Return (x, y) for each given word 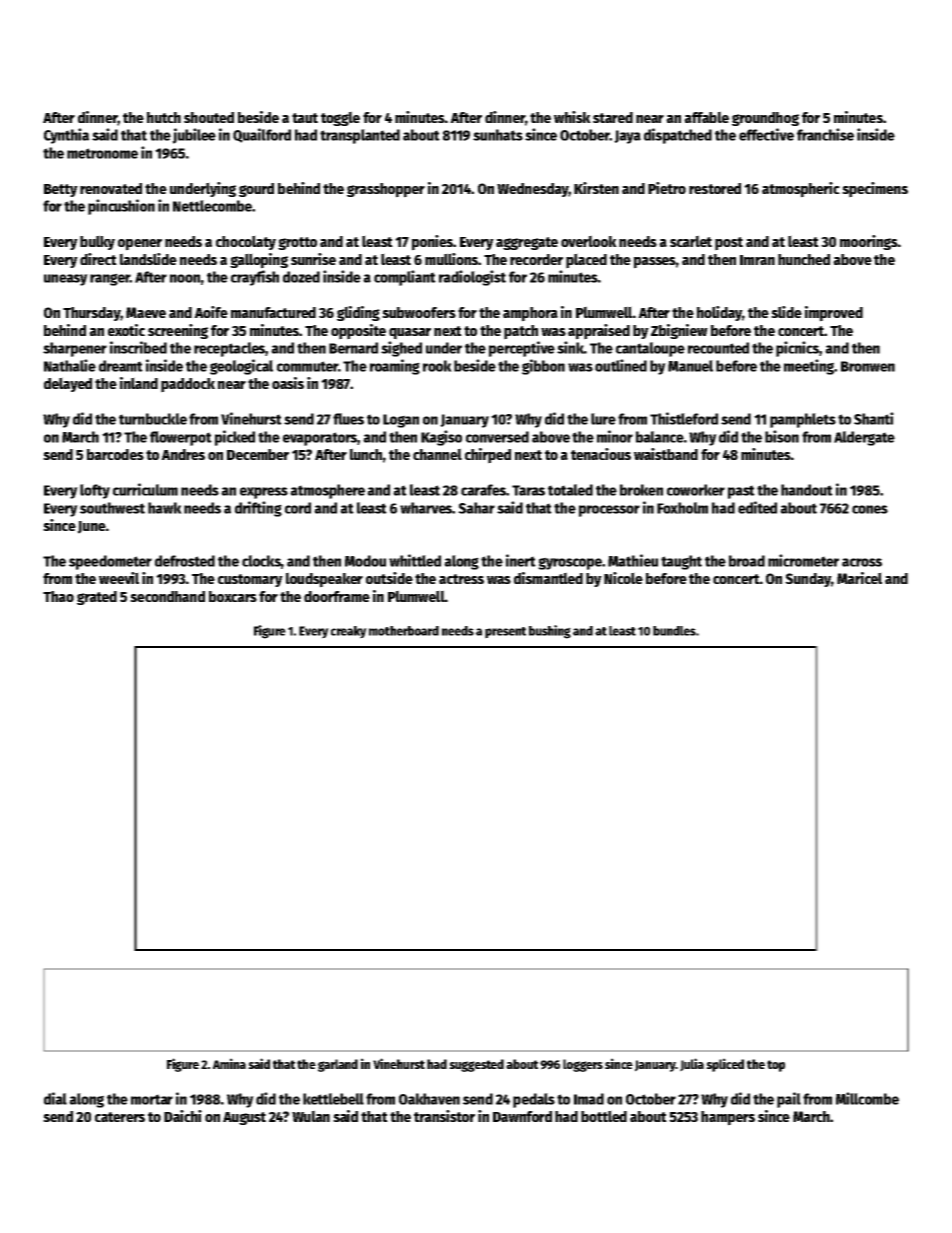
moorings (869, 242)
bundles (674, 631)
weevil (119, 578)
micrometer (803, 560)
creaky (349, 632)
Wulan (311, 1116)
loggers (583, 1065)
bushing (550, 632)
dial (55, 1098)
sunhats (498, 135)
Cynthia (66, 136)
